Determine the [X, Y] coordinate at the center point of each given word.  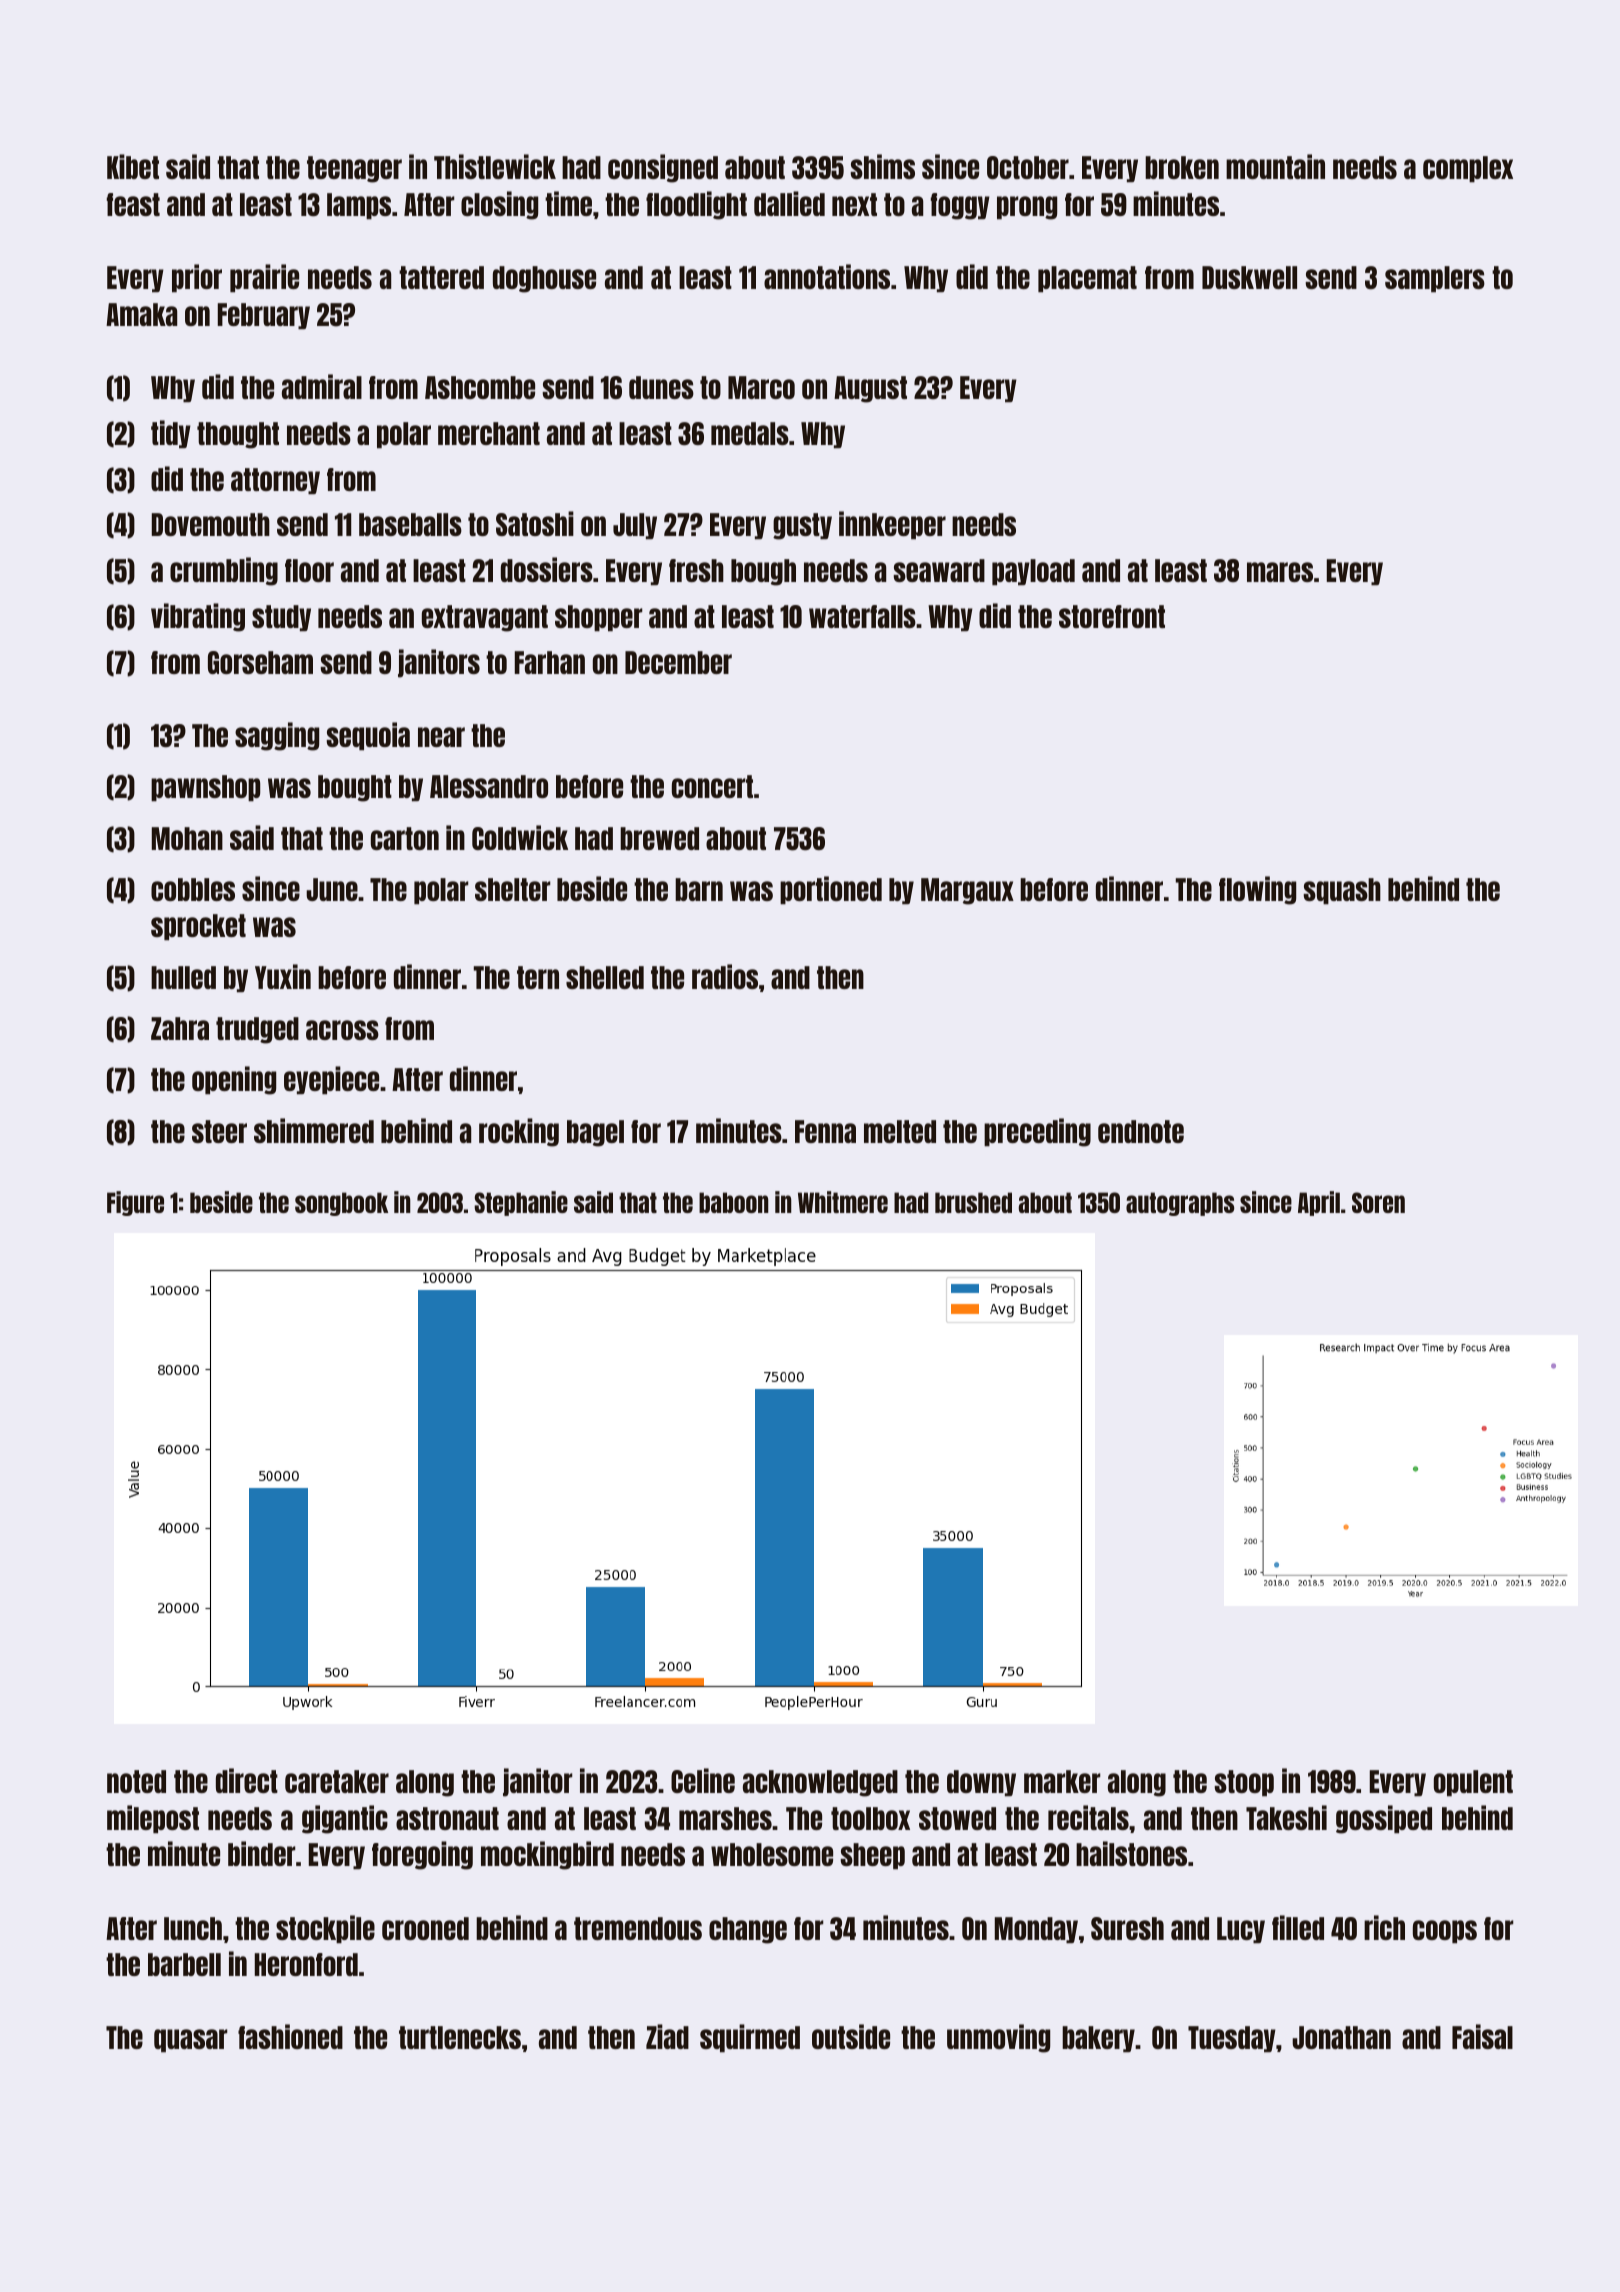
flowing [1257, 890]
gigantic [345, 1819]
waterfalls [862, 616]
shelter [513, 889]
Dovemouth [211, 524]
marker [1062, 1781]
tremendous [638, 1928]
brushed [973, 1202]
